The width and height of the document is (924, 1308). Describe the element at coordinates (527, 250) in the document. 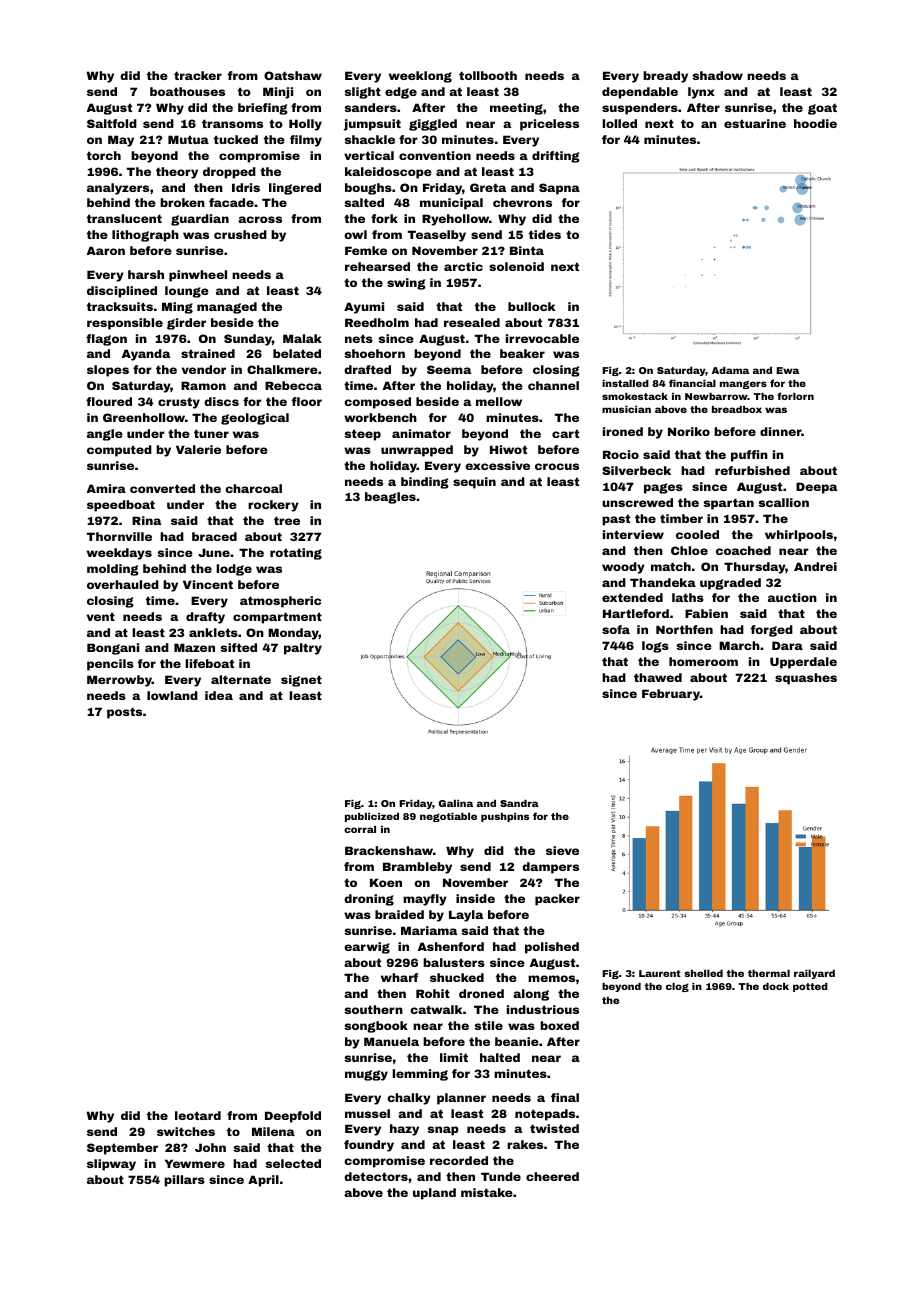

I see `Binta` at that location.
